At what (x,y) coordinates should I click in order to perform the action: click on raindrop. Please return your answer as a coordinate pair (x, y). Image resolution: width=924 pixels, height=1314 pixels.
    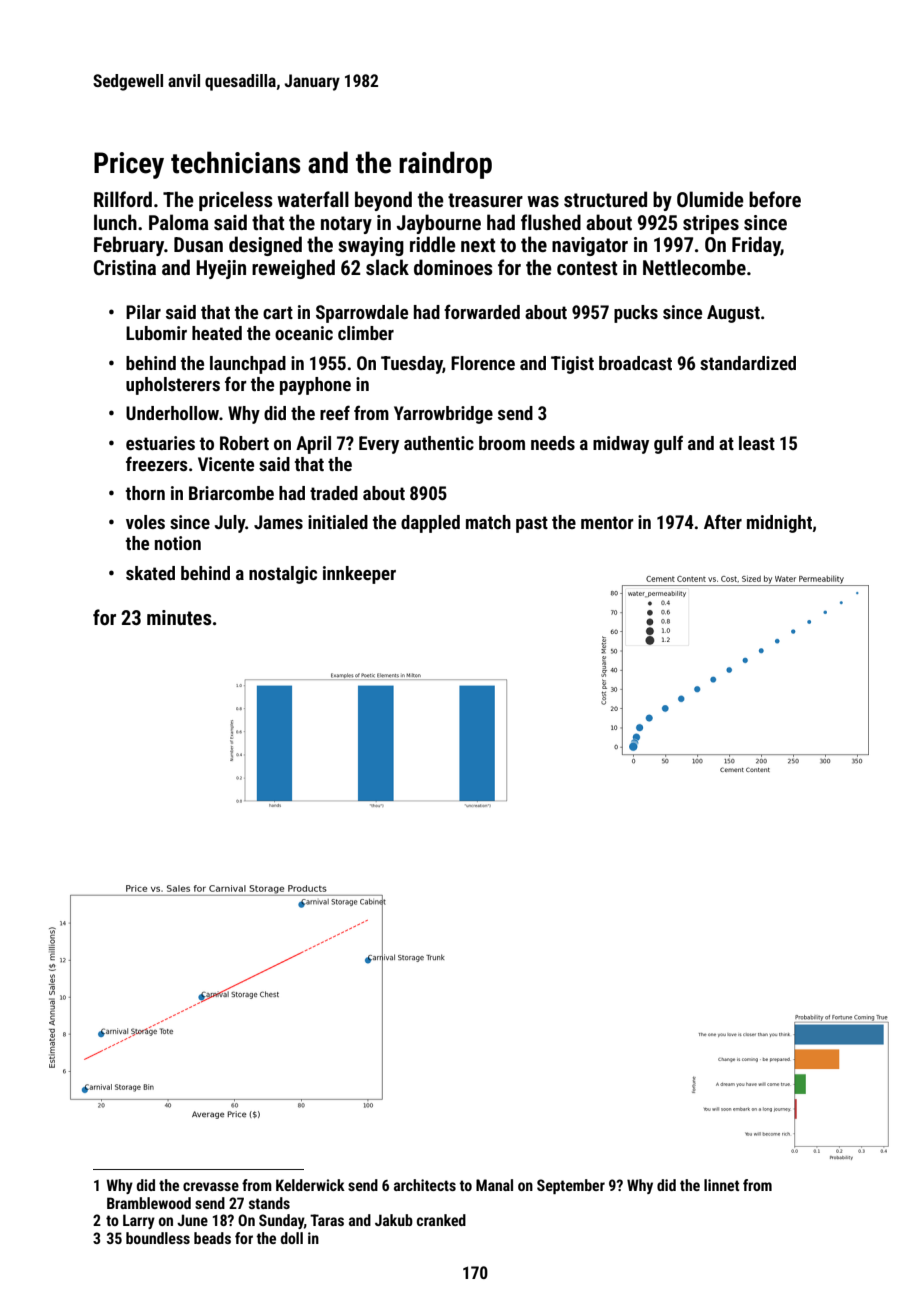
    Looking at the image, I should click on (445, 165).
